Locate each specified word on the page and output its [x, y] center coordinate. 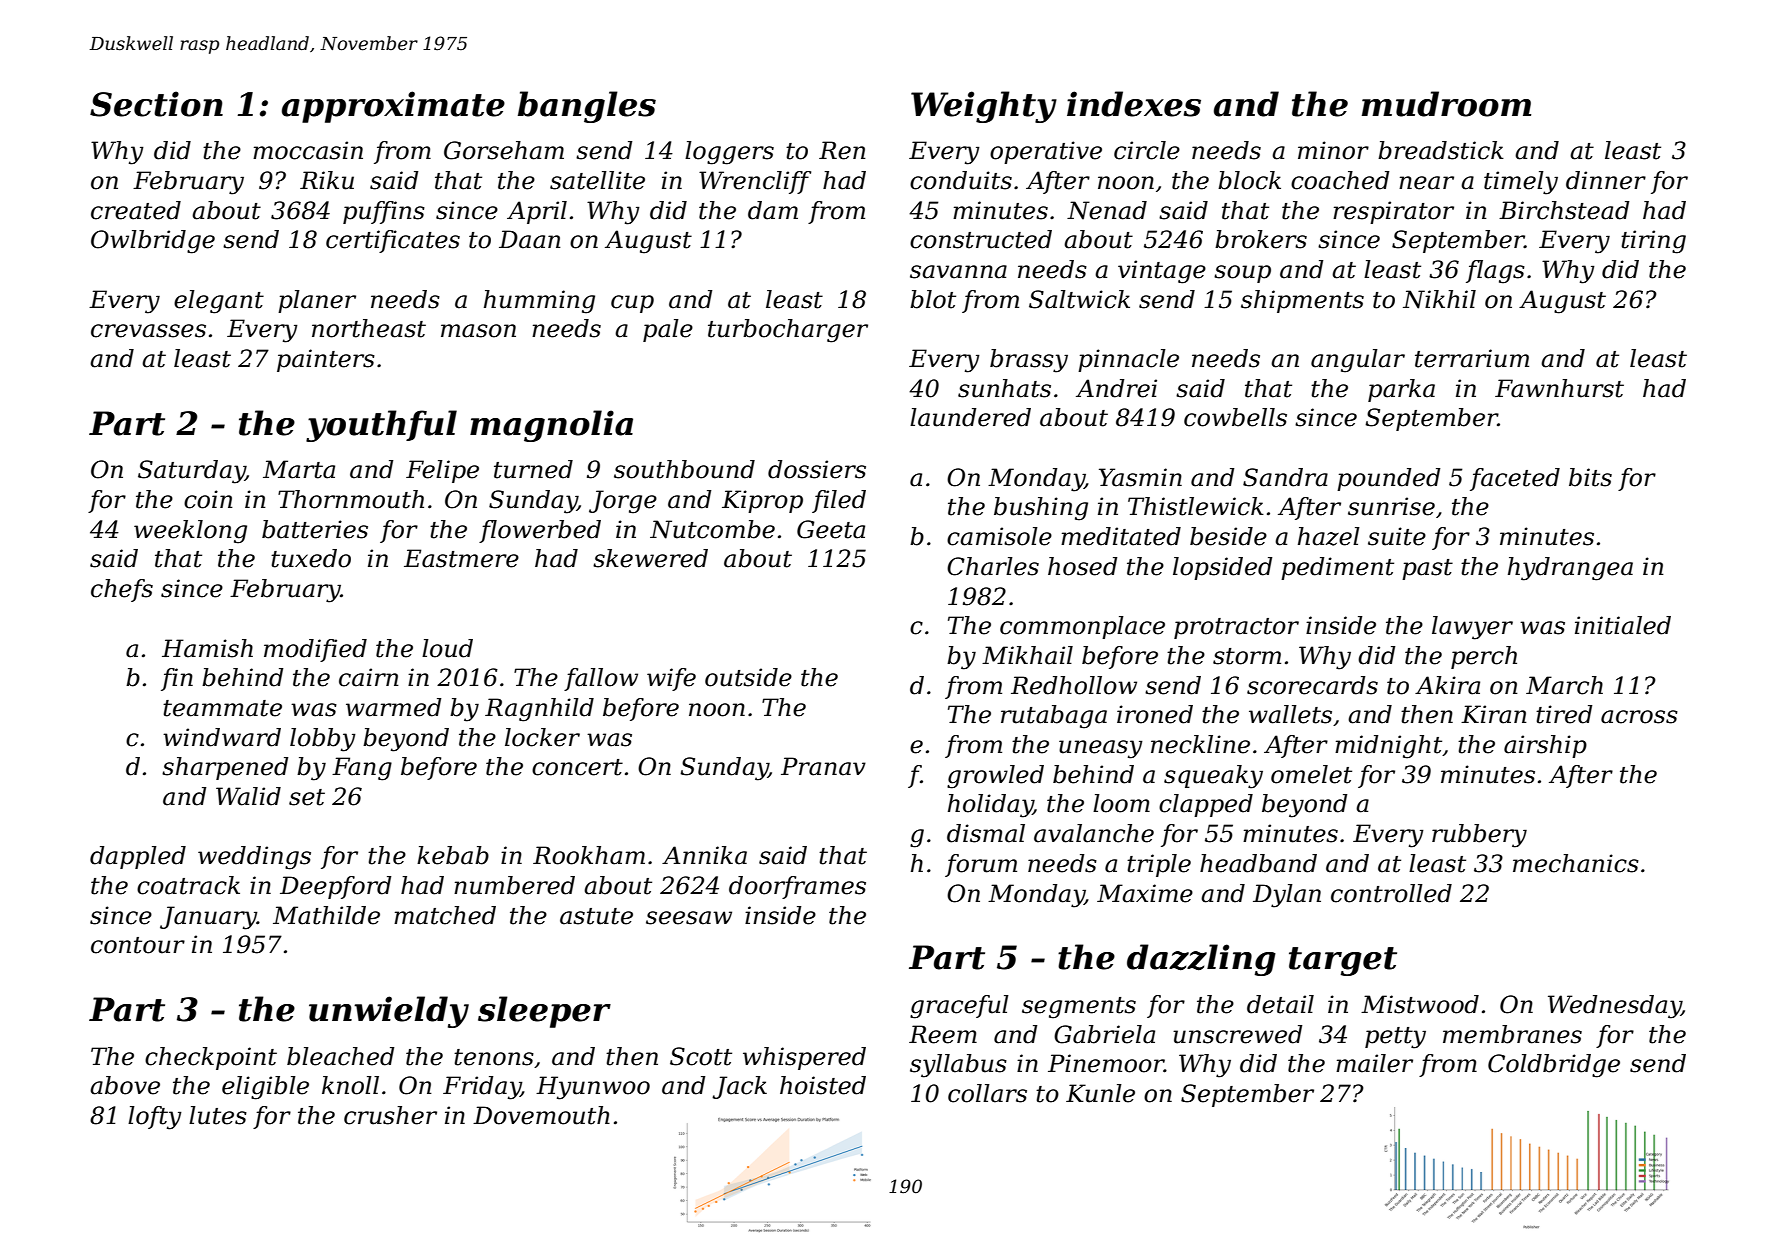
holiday [990, 806]
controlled [1391, 893]
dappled [138, 857]
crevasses [148, 331]
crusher [390, 1115]
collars [987, 1093]
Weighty [984, 107]
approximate [393, 107]
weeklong [190, 532]
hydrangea [1570, 569]
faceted [1515, 479]
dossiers [817, 469]
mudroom [1446, 104]
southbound [684, 469]
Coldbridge [1554, 1066]
